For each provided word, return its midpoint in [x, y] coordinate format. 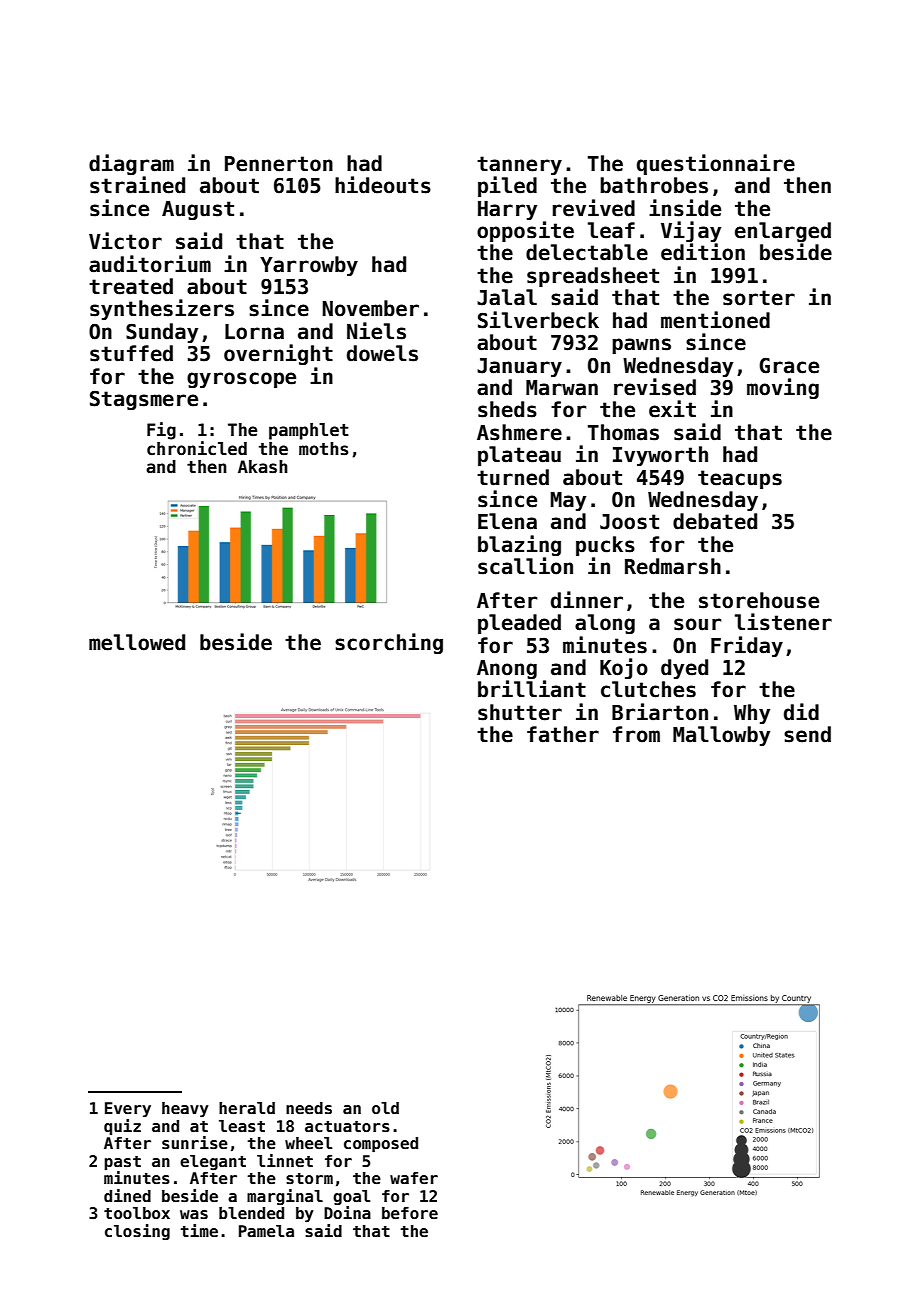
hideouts [383, 185]
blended [251, 1213]
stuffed [131, 353]
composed [381, 1144]
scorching [389, 643]
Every [128, 1109]
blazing [519, 545]
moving [783, 388]
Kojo [624, 668]
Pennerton [279, 164]
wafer [414, 1178]
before [410, 1213]
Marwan [562, 388]
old [385, 1108]
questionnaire [716, 164]
